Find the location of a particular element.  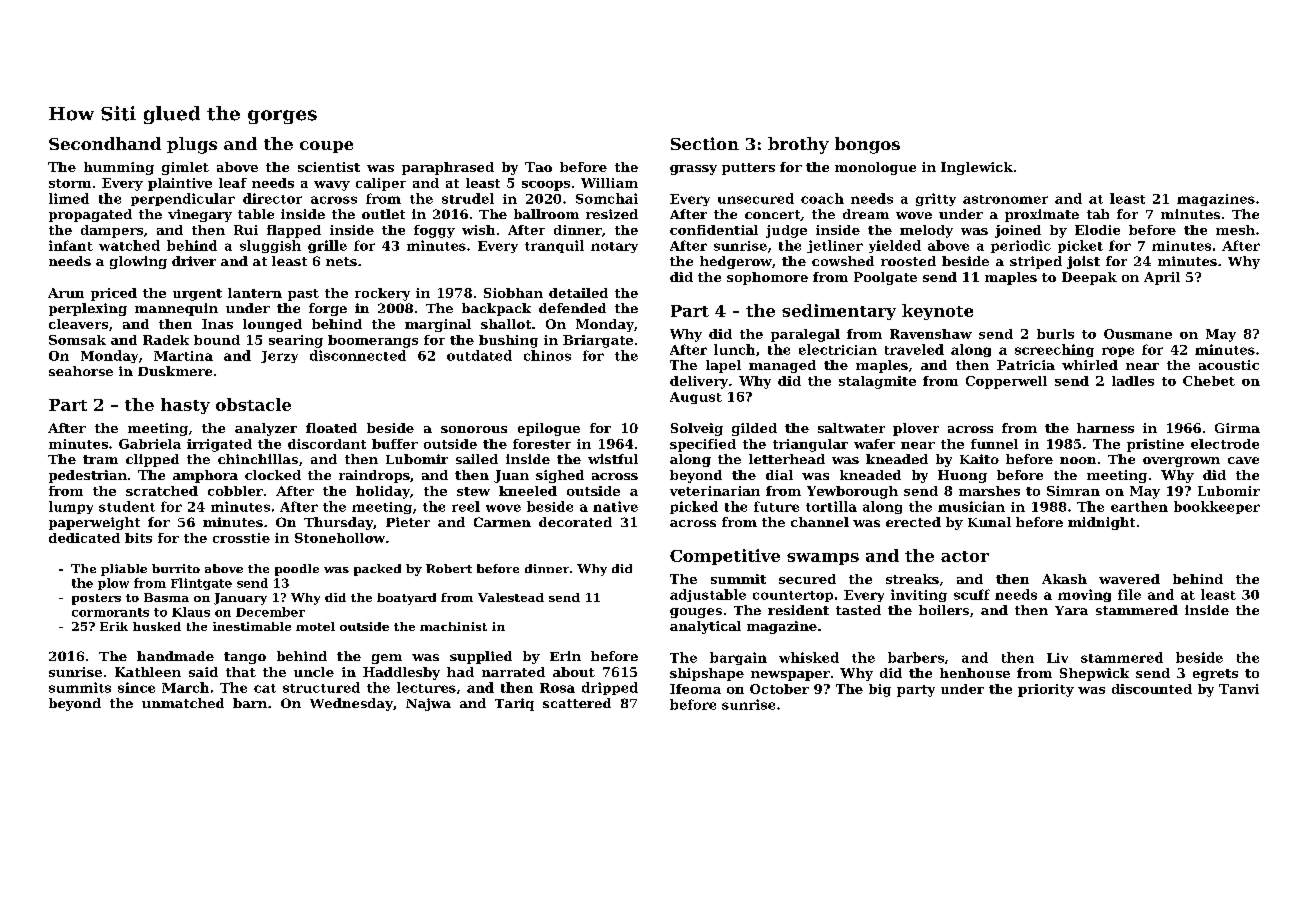

Robert is located at coordinates (449, 568).
